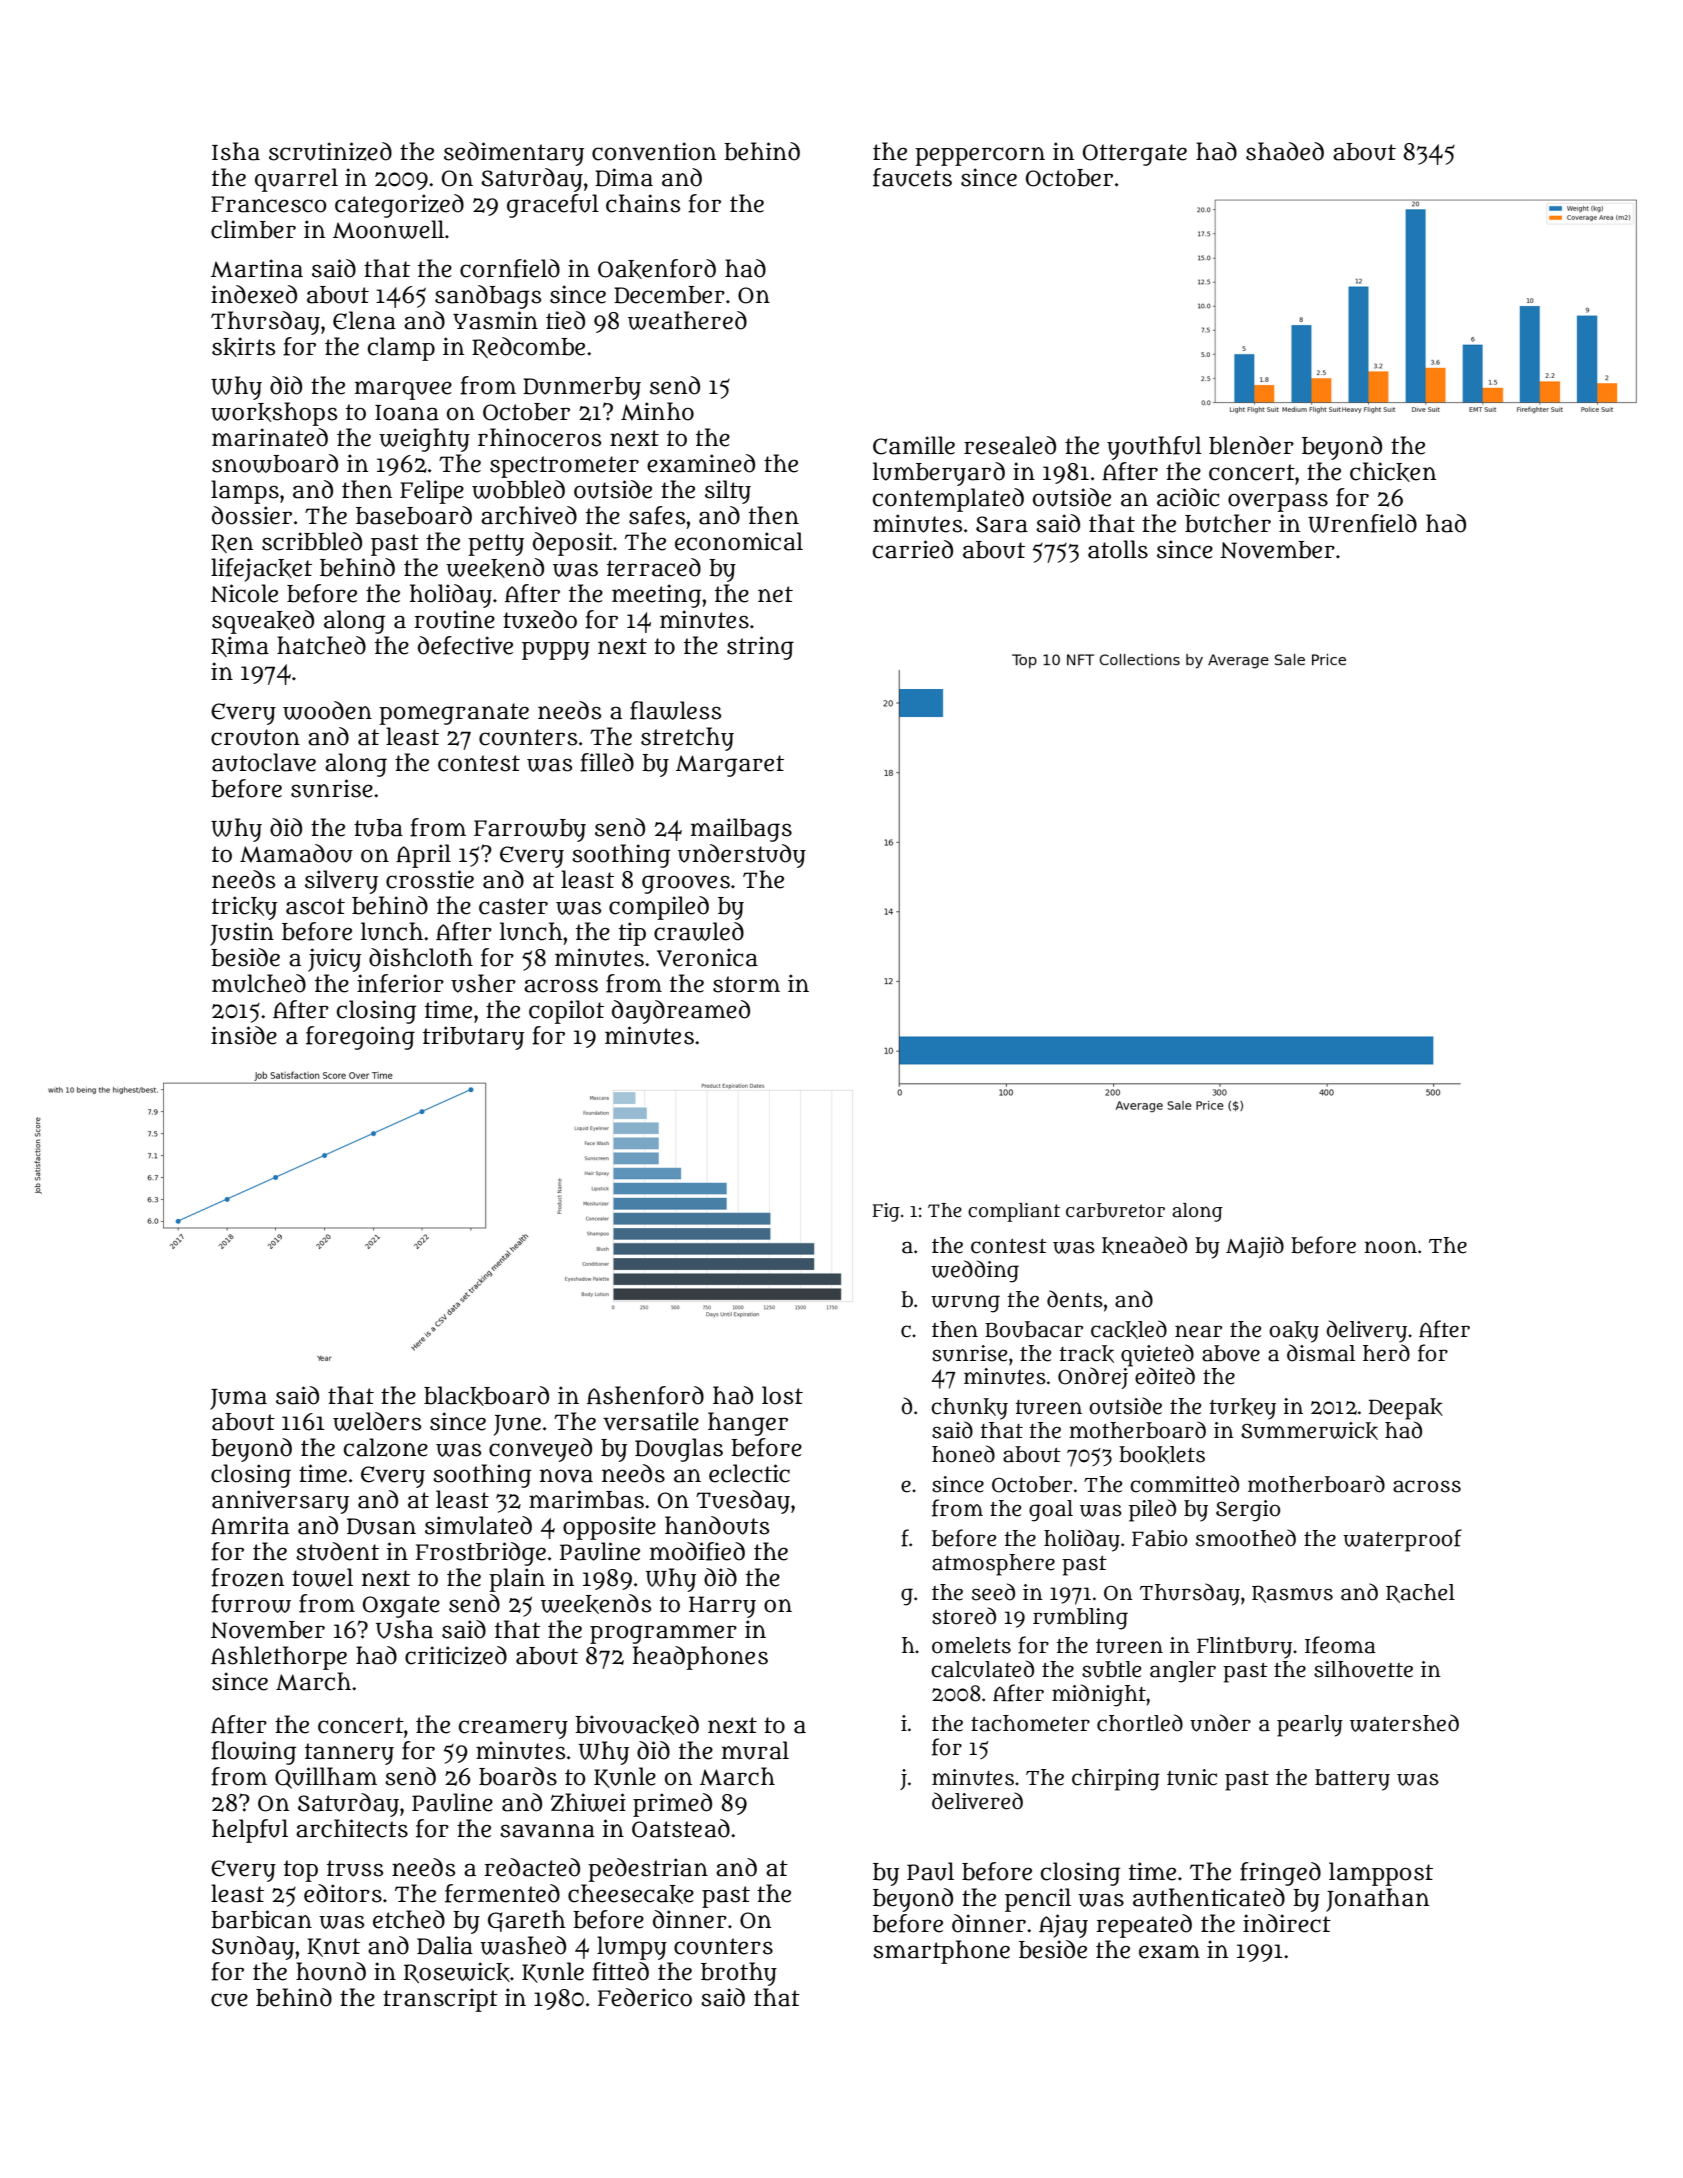  Describe the element at coordinates (478, 1525) in the screenshot. I see `simulated` at that location.
